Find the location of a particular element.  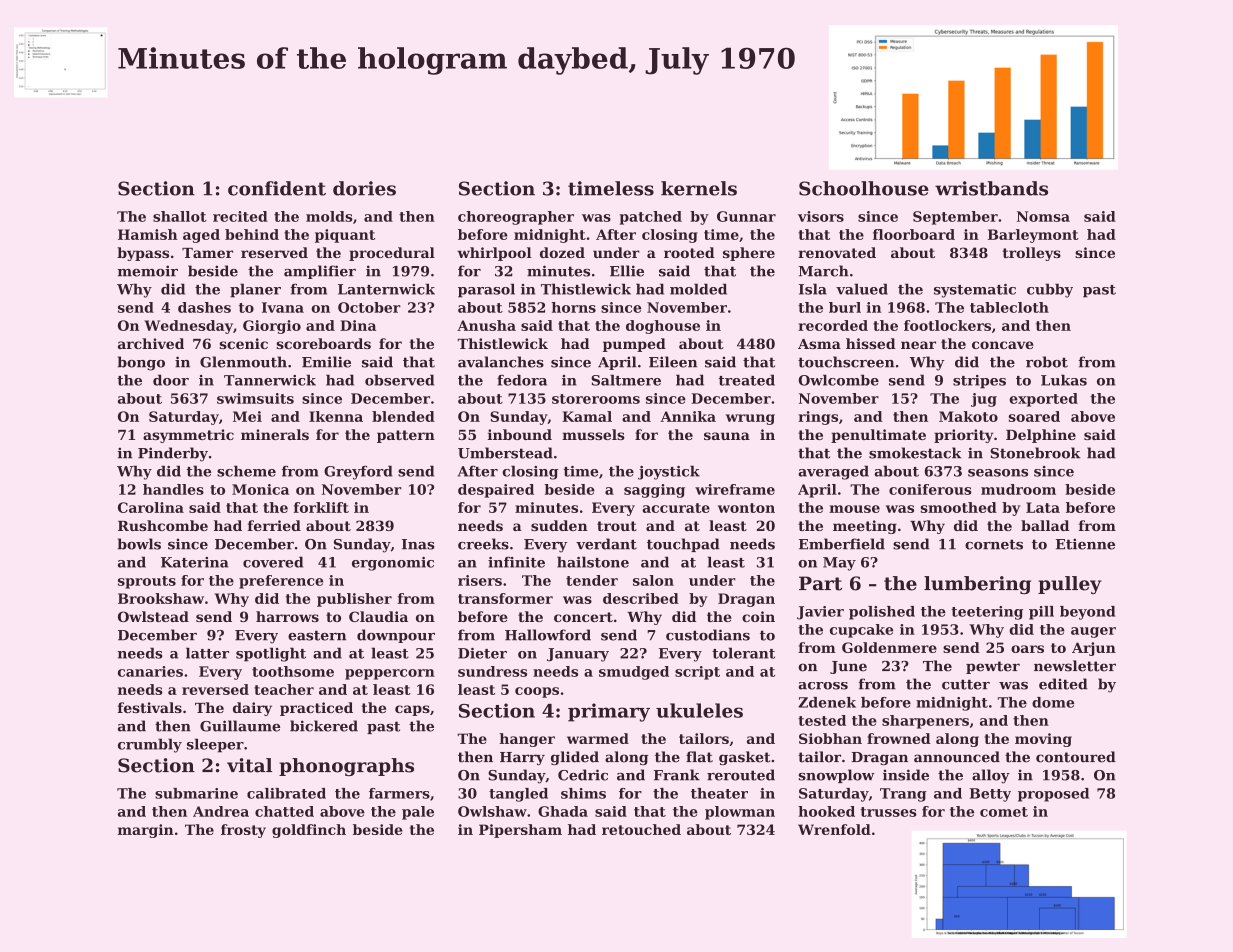

kernels is located at coordinates (699, 188).
